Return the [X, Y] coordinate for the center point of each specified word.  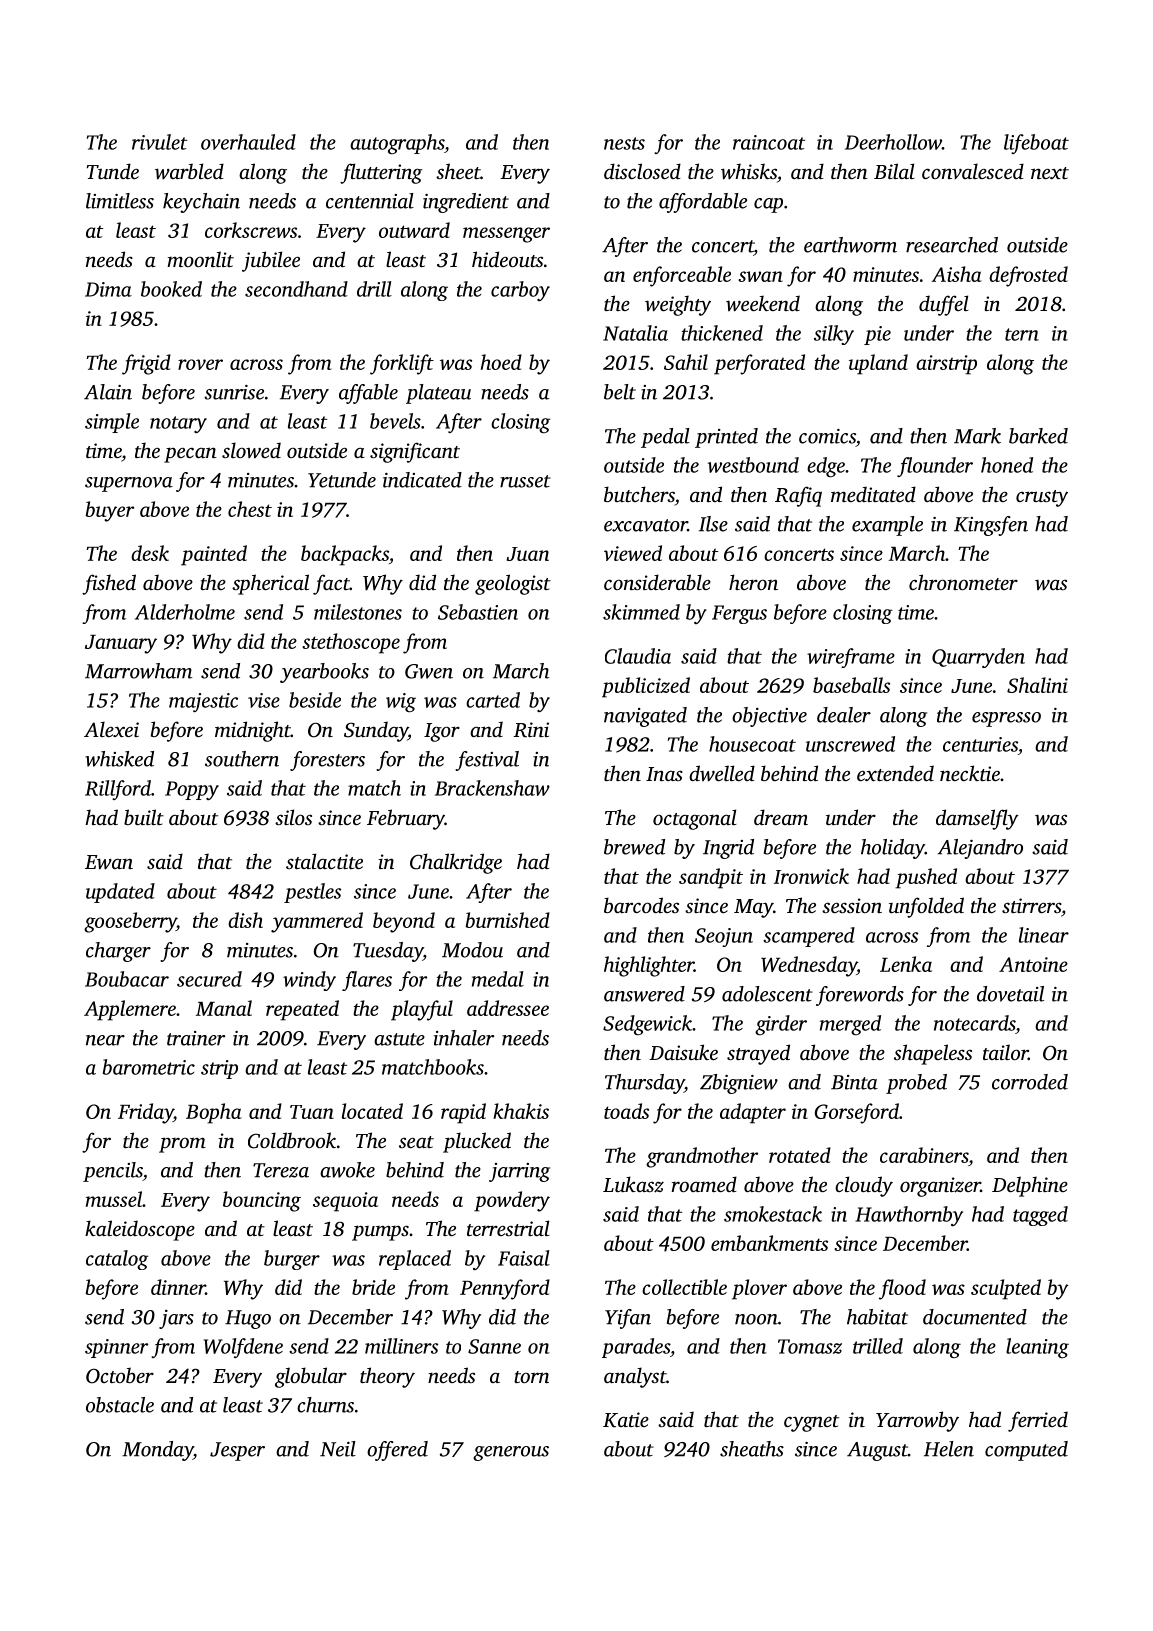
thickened [722, 333]
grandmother [702, 1157]
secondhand [296, 289]
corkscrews [251, 230]
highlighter [649, 966]
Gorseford [857, 1113]
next [1050, 173]
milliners [401, 1346]
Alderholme [185, 612]
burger [292, 1260]
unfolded [926, 907]
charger [118, 952]
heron [753, 582]
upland [878, 364]
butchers [639, 494]
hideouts [507, 259]
